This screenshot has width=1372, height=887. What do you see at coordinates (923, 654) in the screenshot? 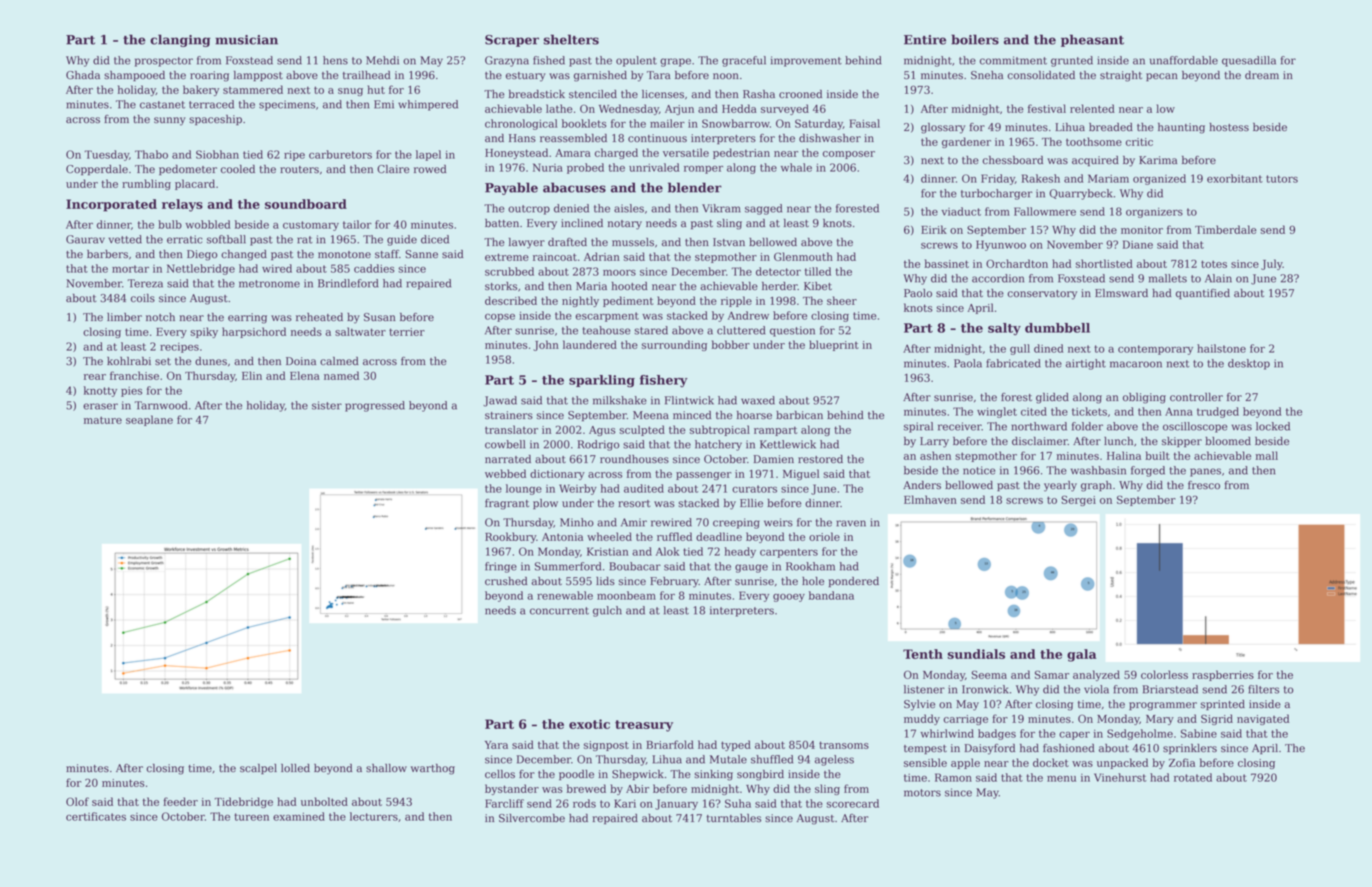
I see `Tenth` at bounding box center [923, 654].
